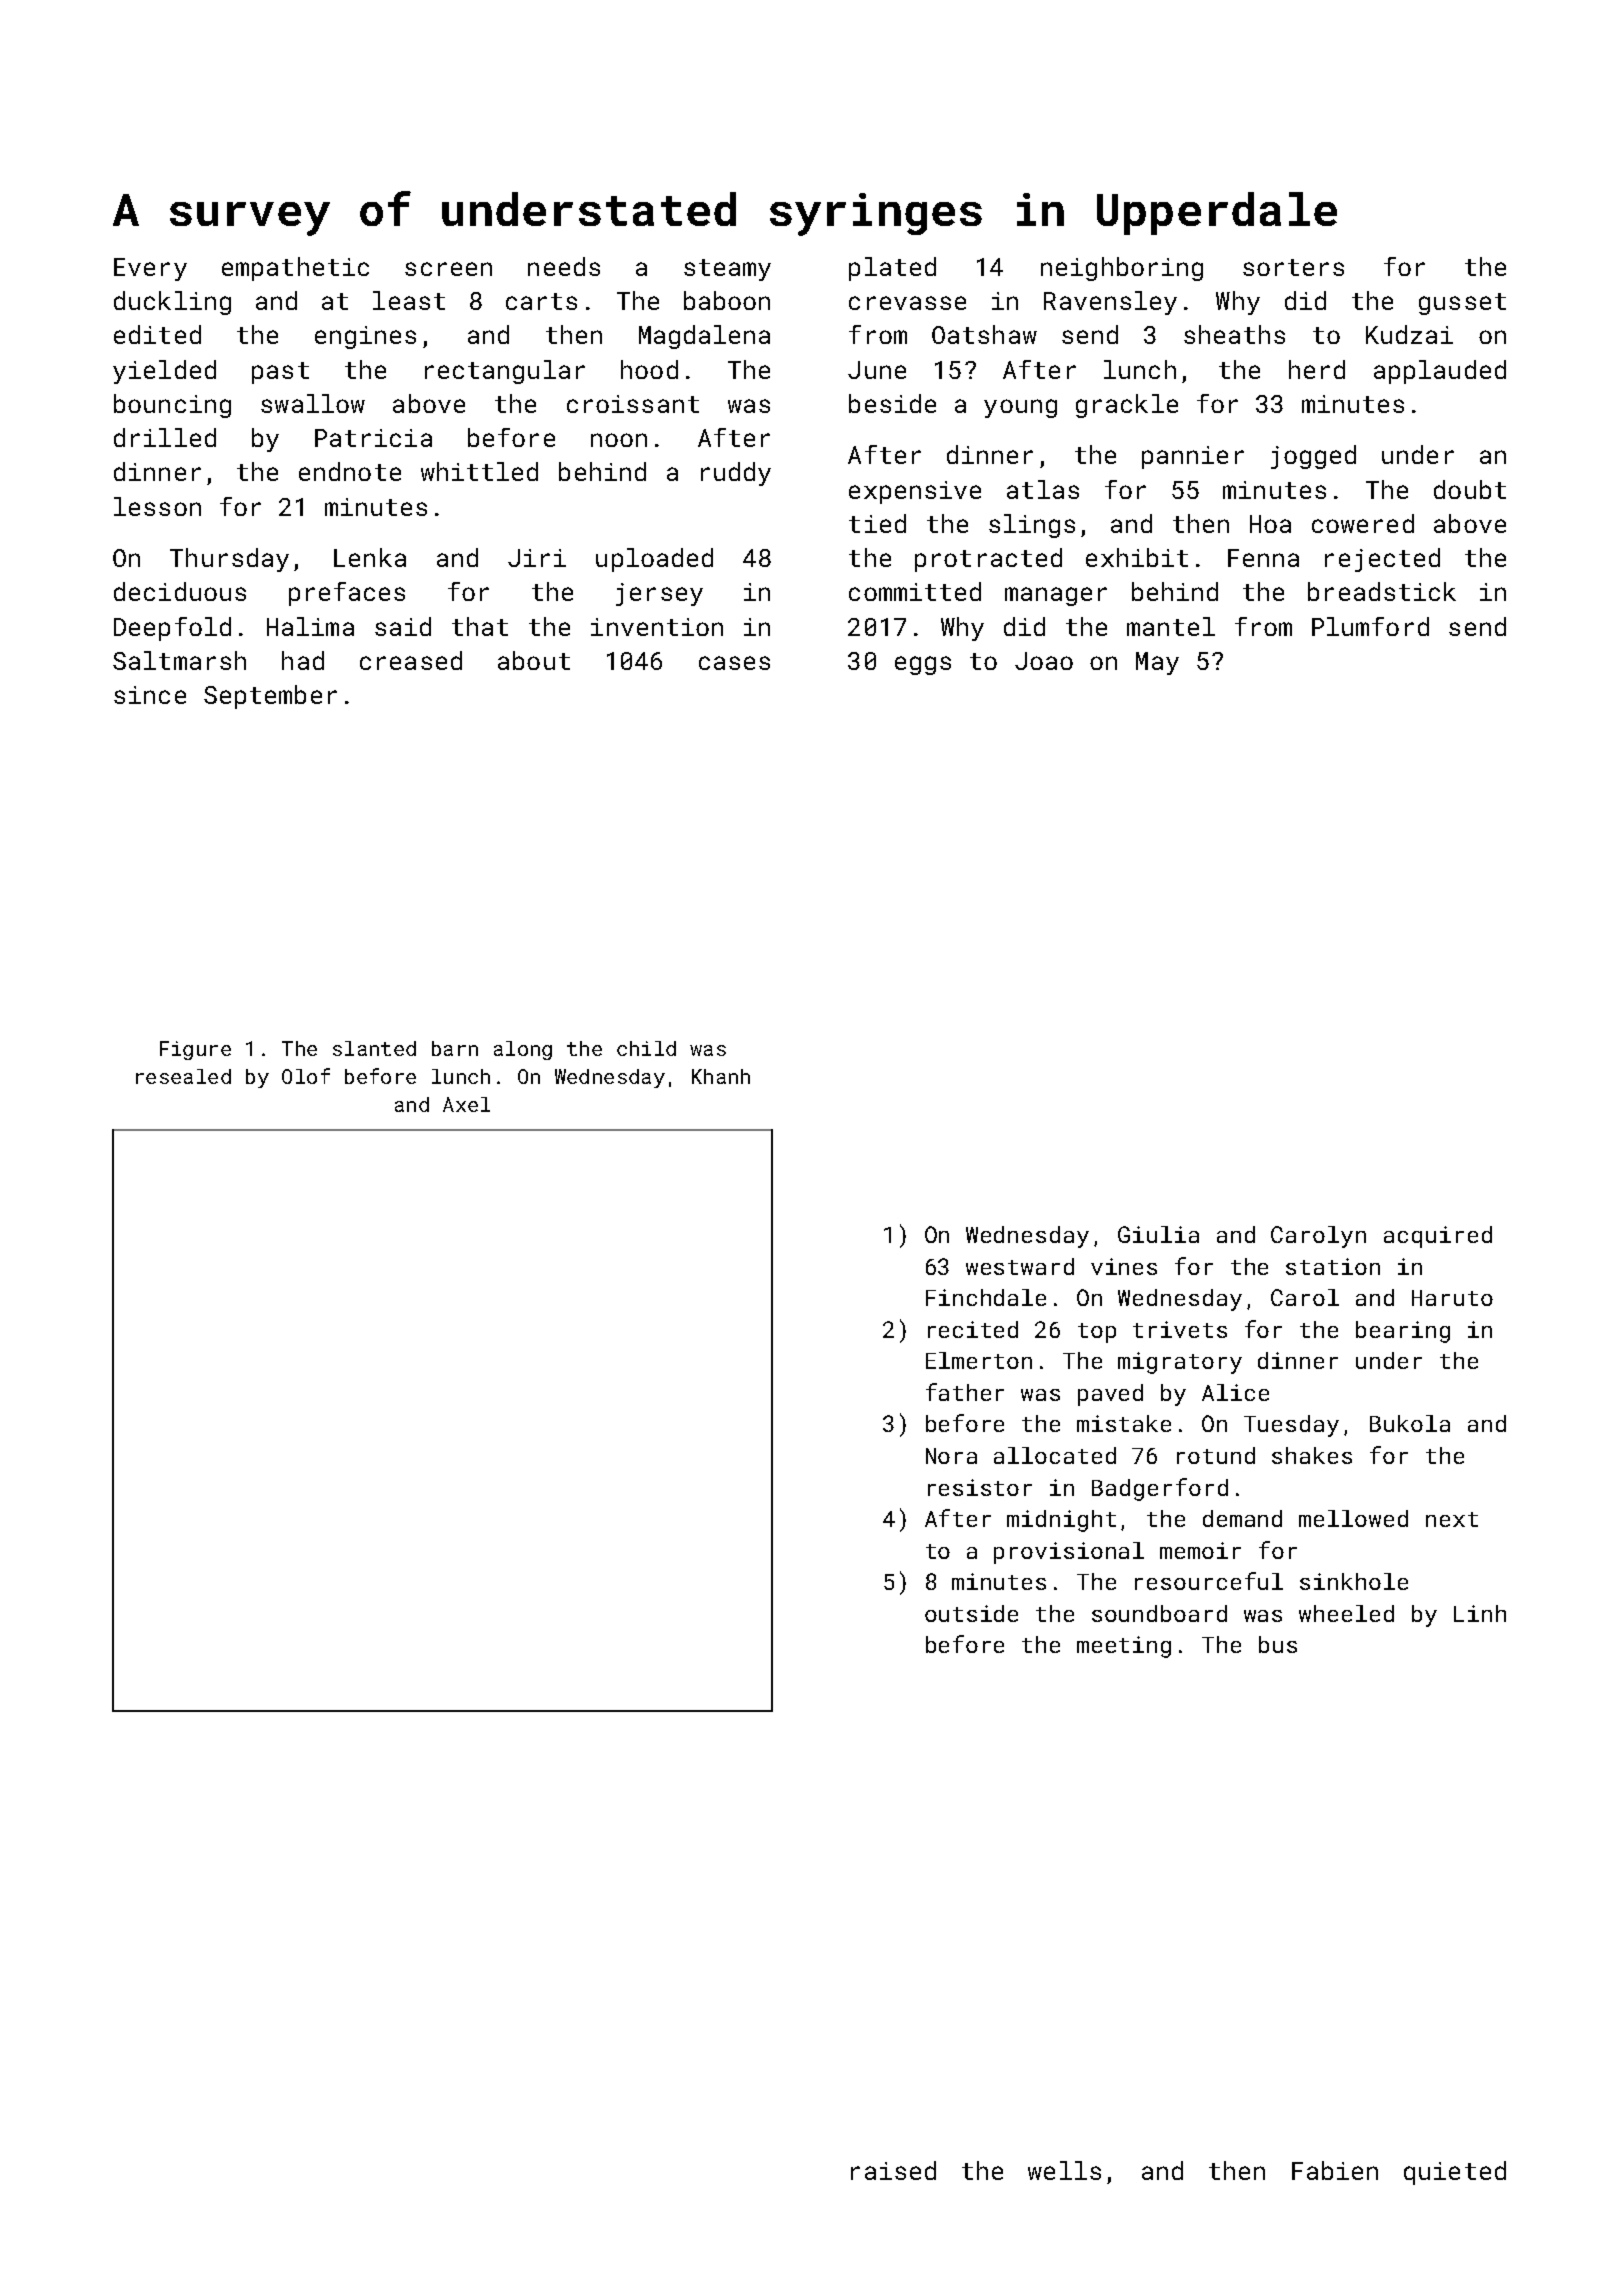 This screenshot has height=2292, width=1620. Describe the element at coordinates (721, 1076) in the screenshot. I see `Khanh` at that location.
